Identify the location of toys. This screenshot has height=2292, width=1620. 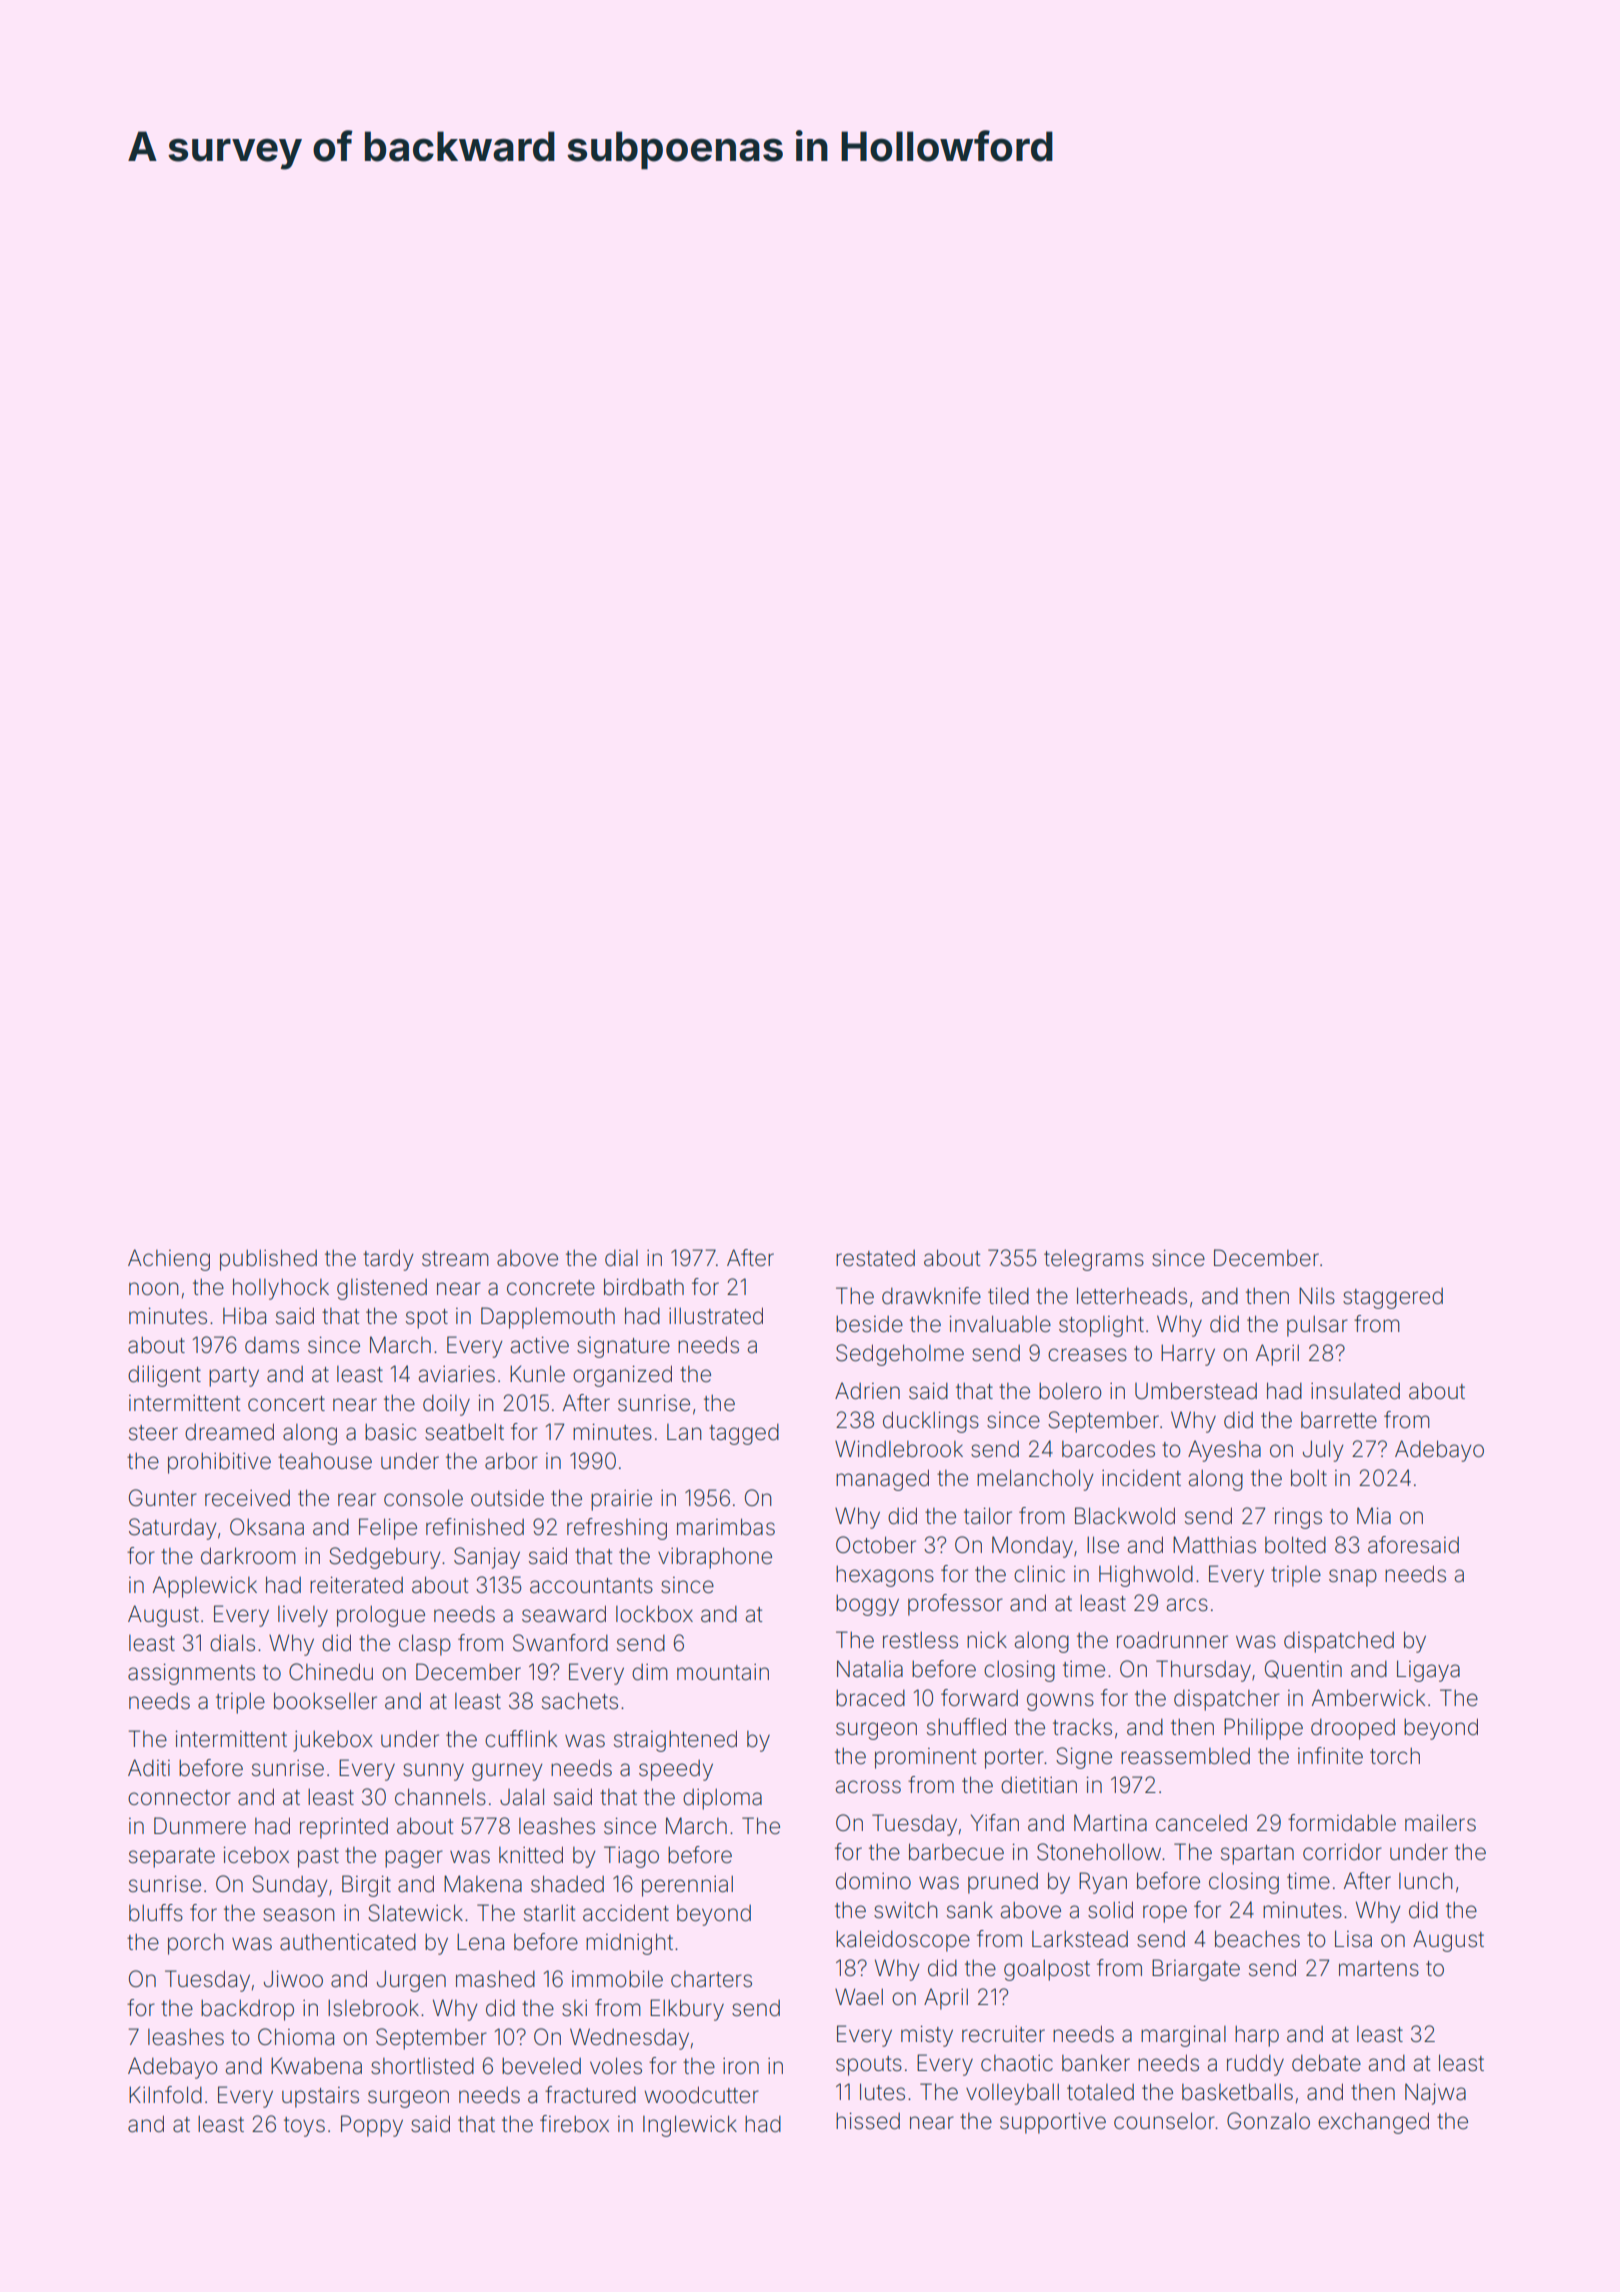
(304, 2127).
